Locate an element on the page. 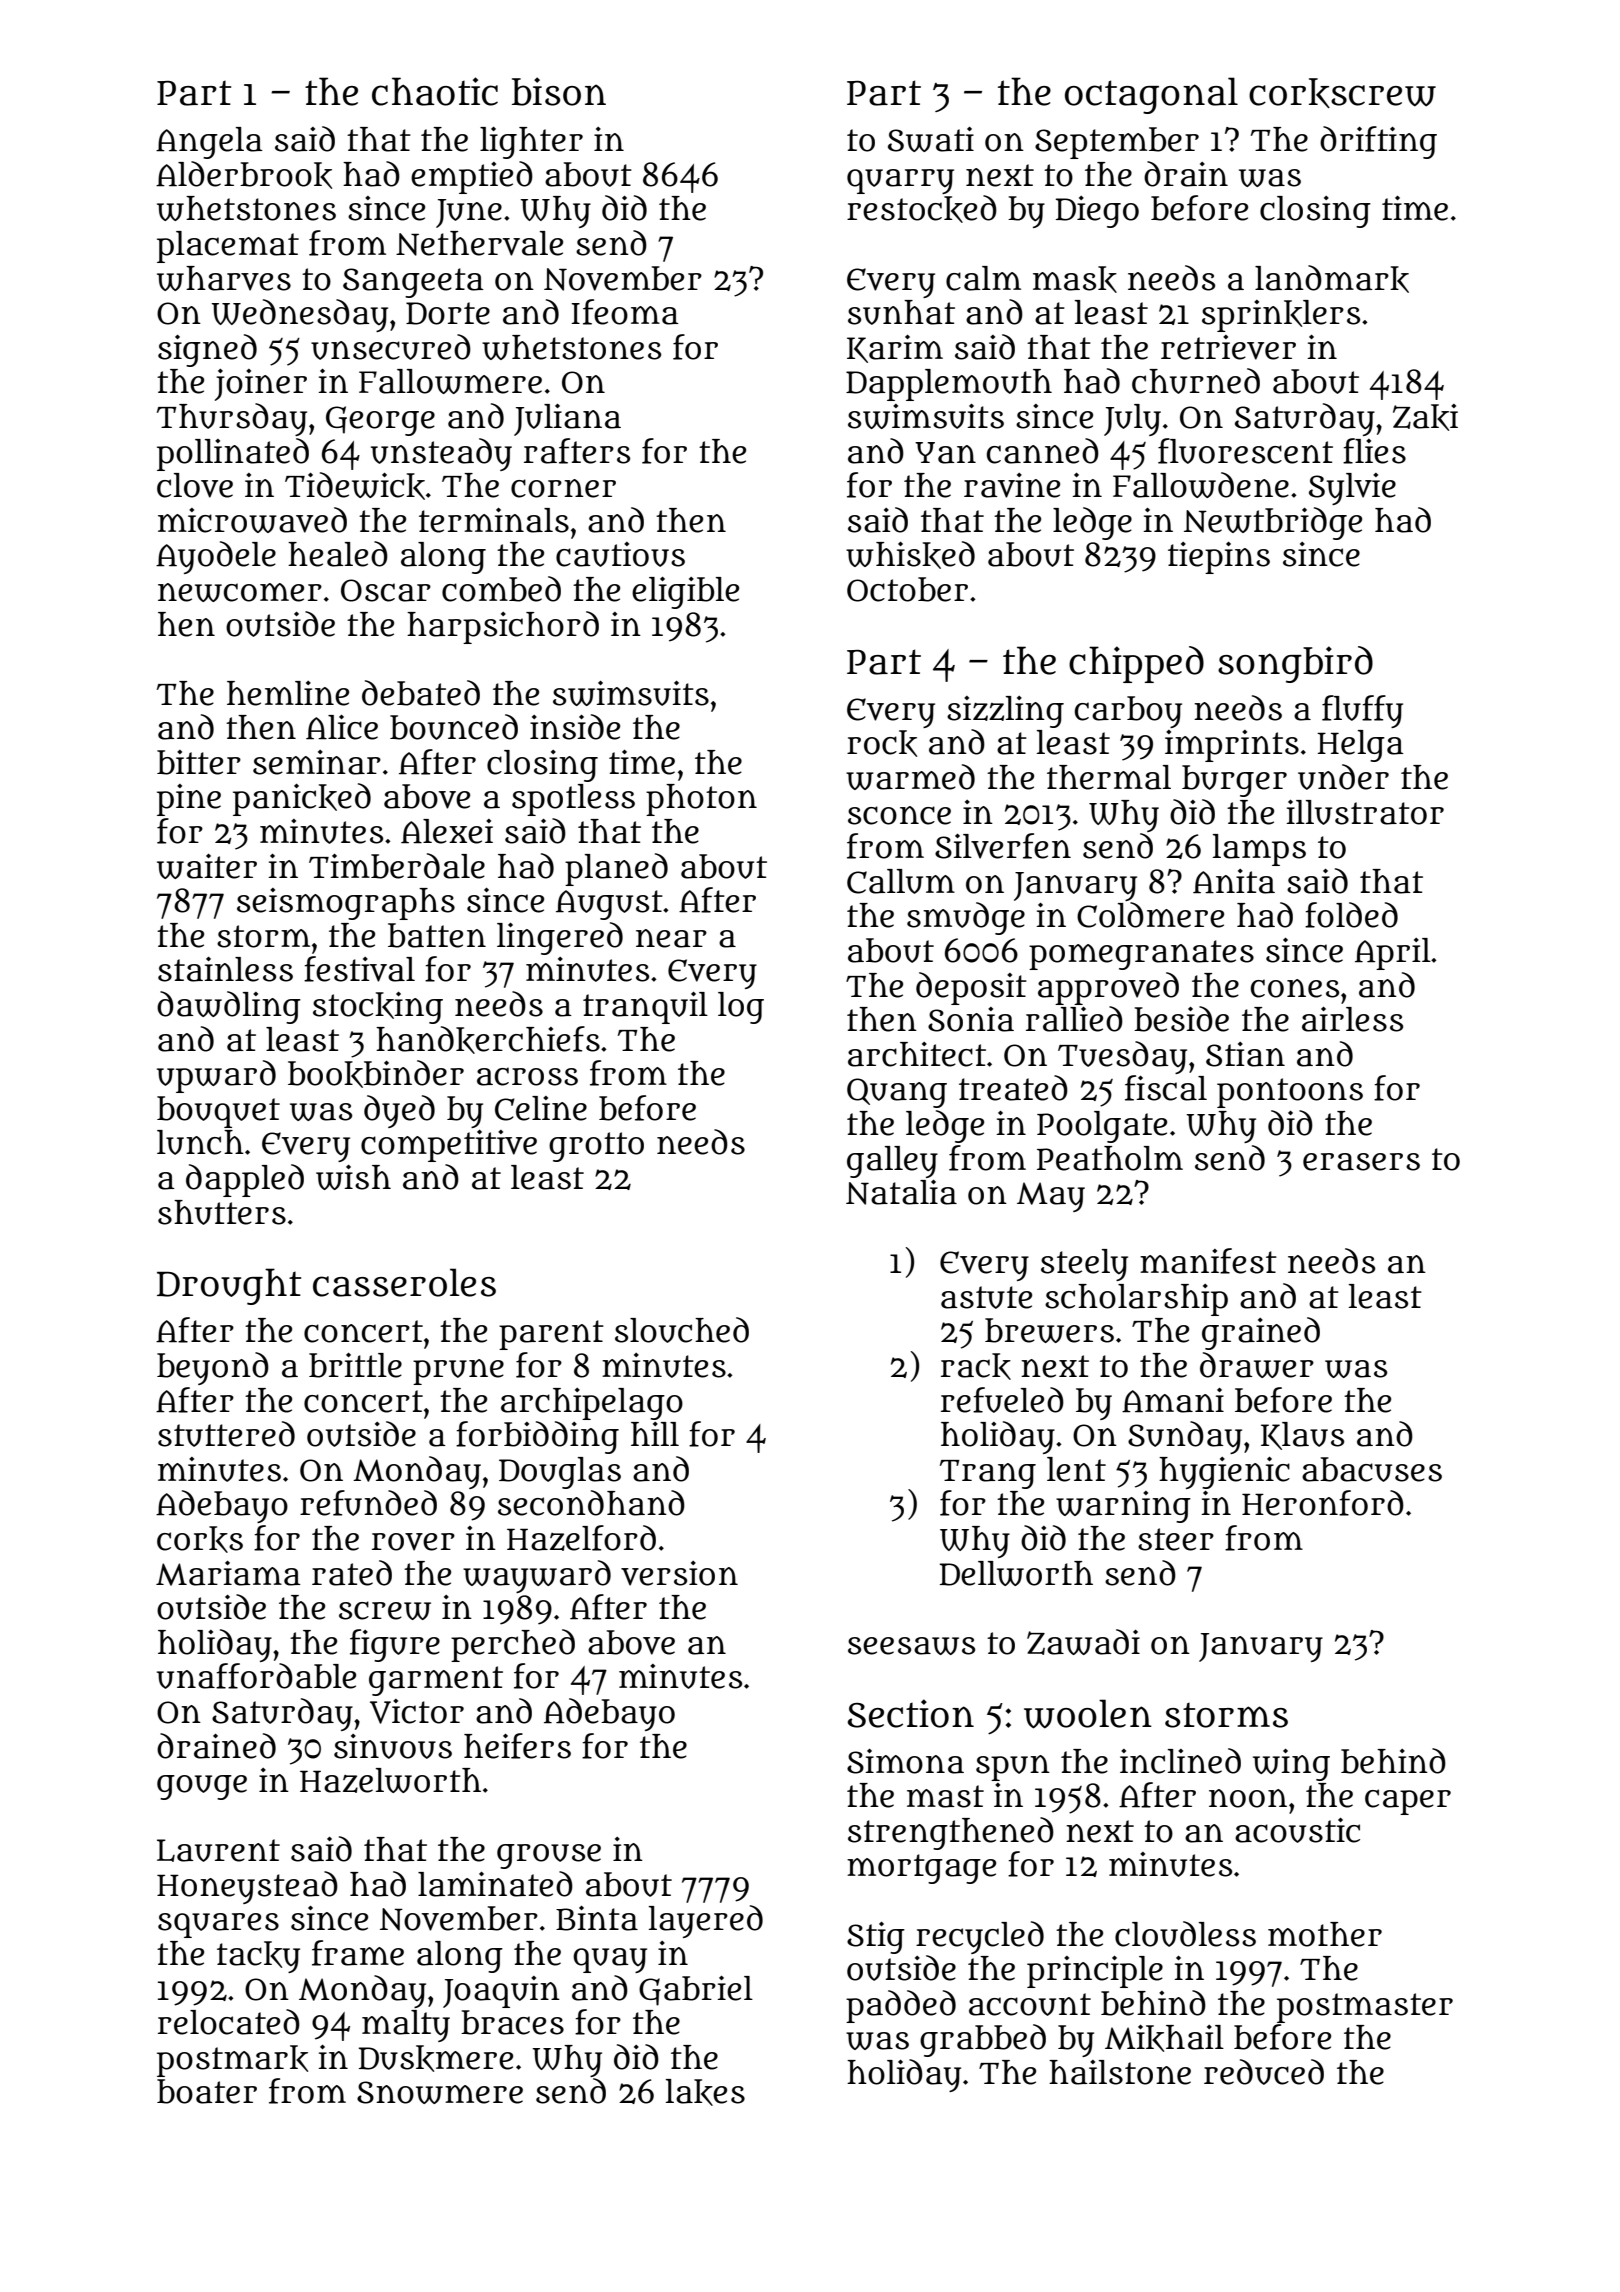  Swati is located at coordinates (931, 139).
